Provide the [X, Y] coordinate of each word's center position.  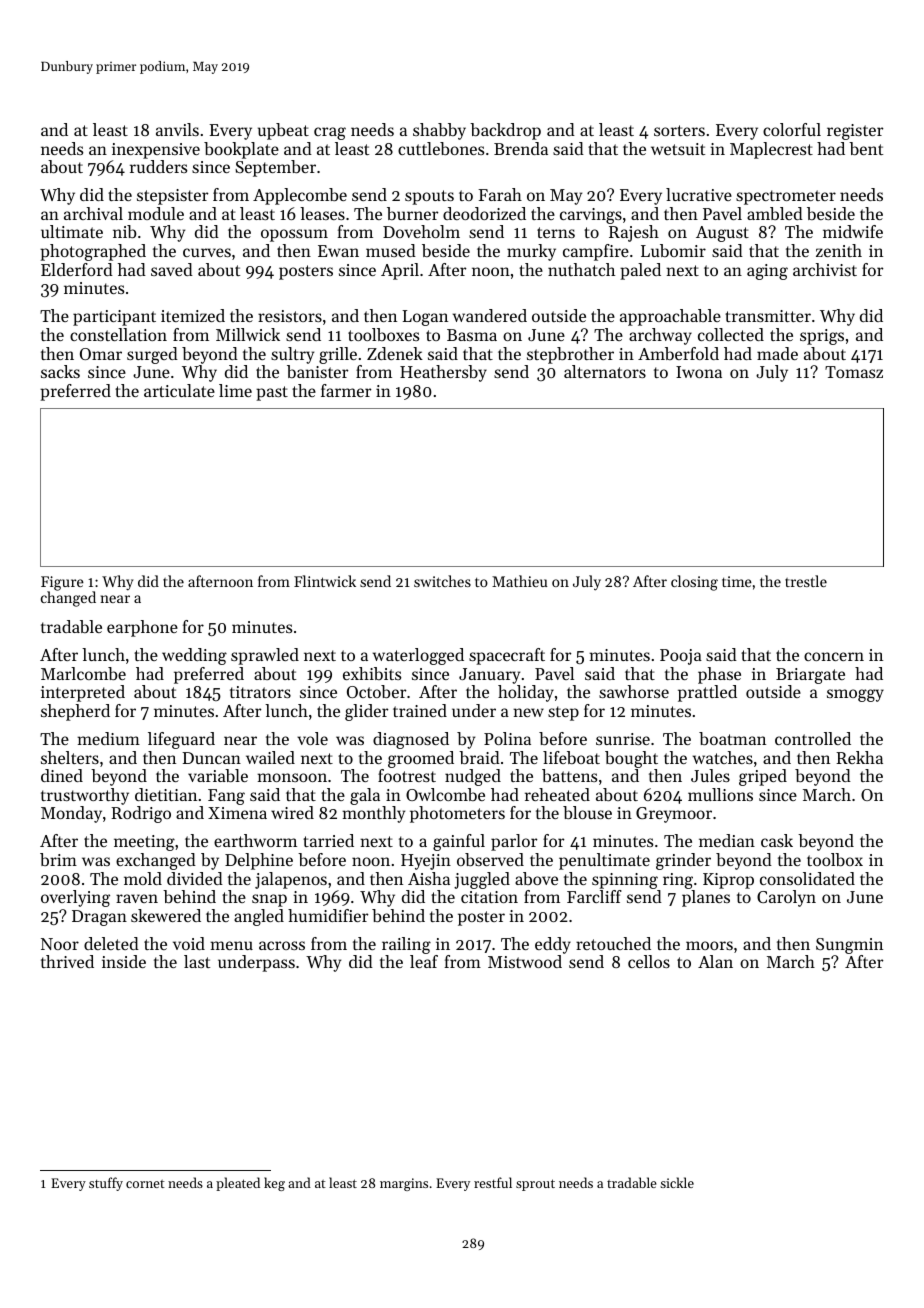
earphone [142, 628]
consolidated [807, 878]
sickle [677, 1182]
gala [365, 796]
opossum [294, 235]
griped [763, 777]
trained [420, 710]
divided [195, 878]
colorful [792, 129]
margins [404, 1184]
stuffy [106, 1184]
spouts [429, 197]
